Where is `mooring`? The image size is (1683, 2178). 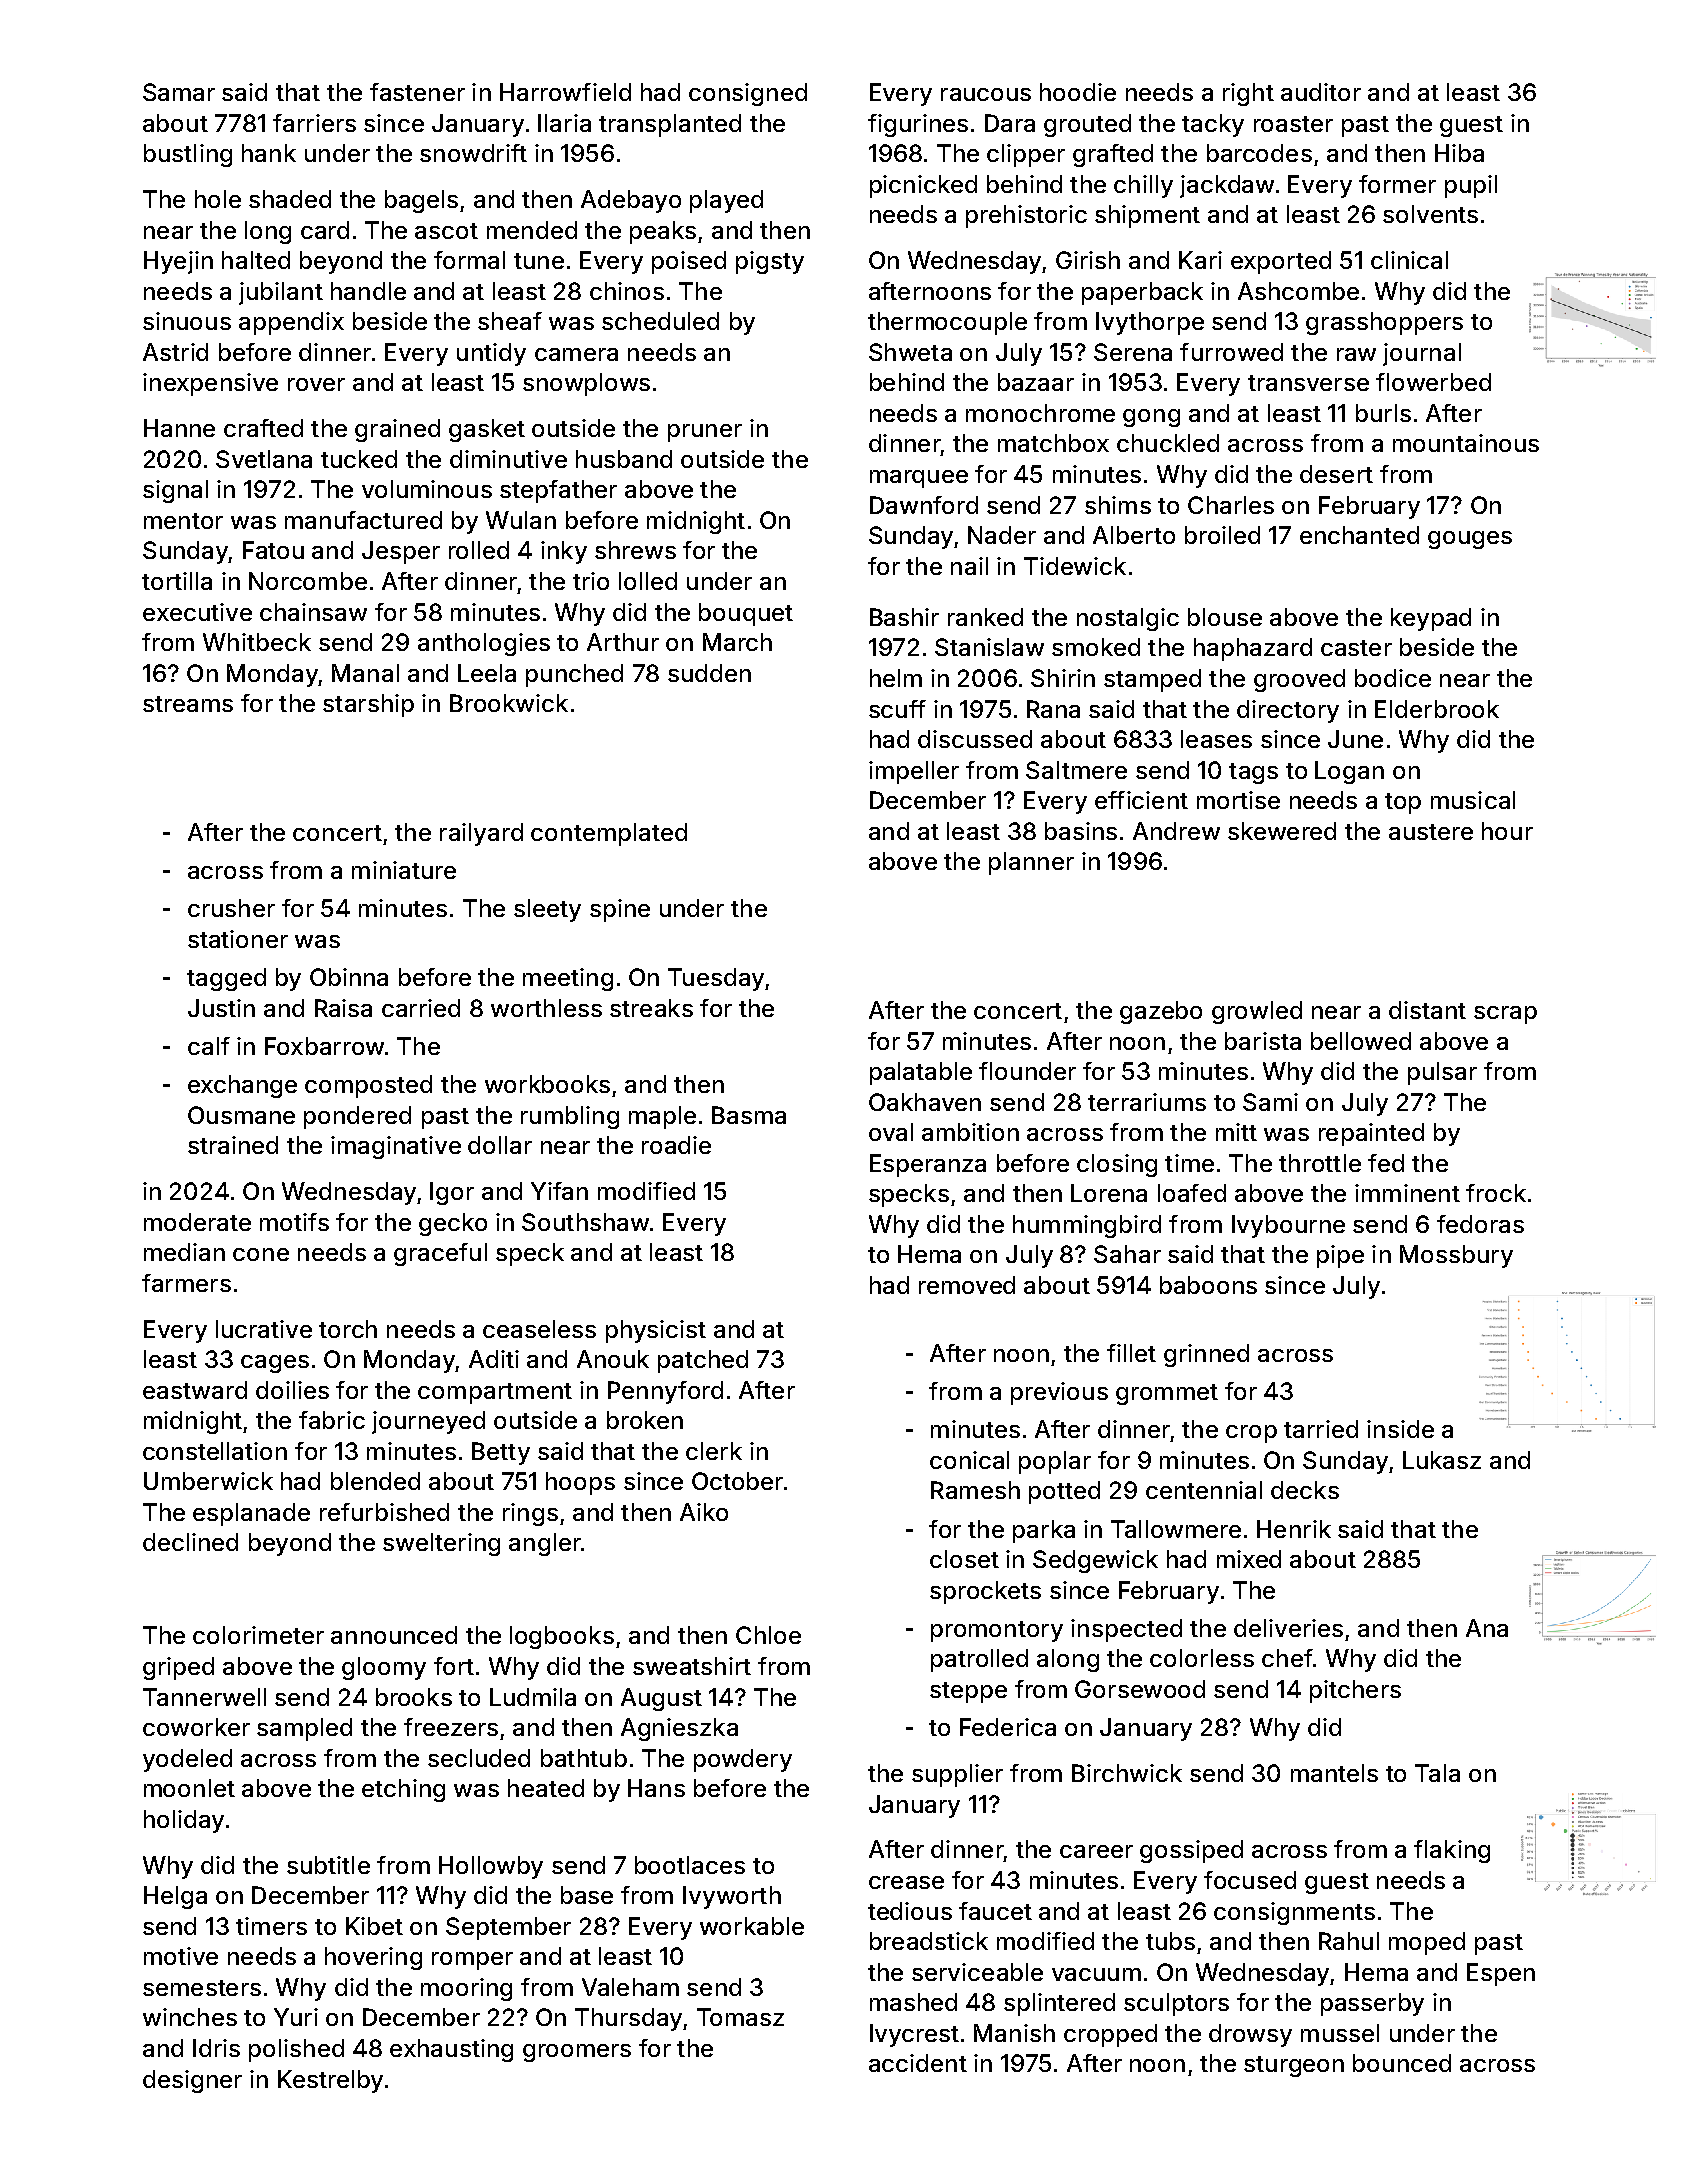
mooring is located at coordinates (466, 1989).
